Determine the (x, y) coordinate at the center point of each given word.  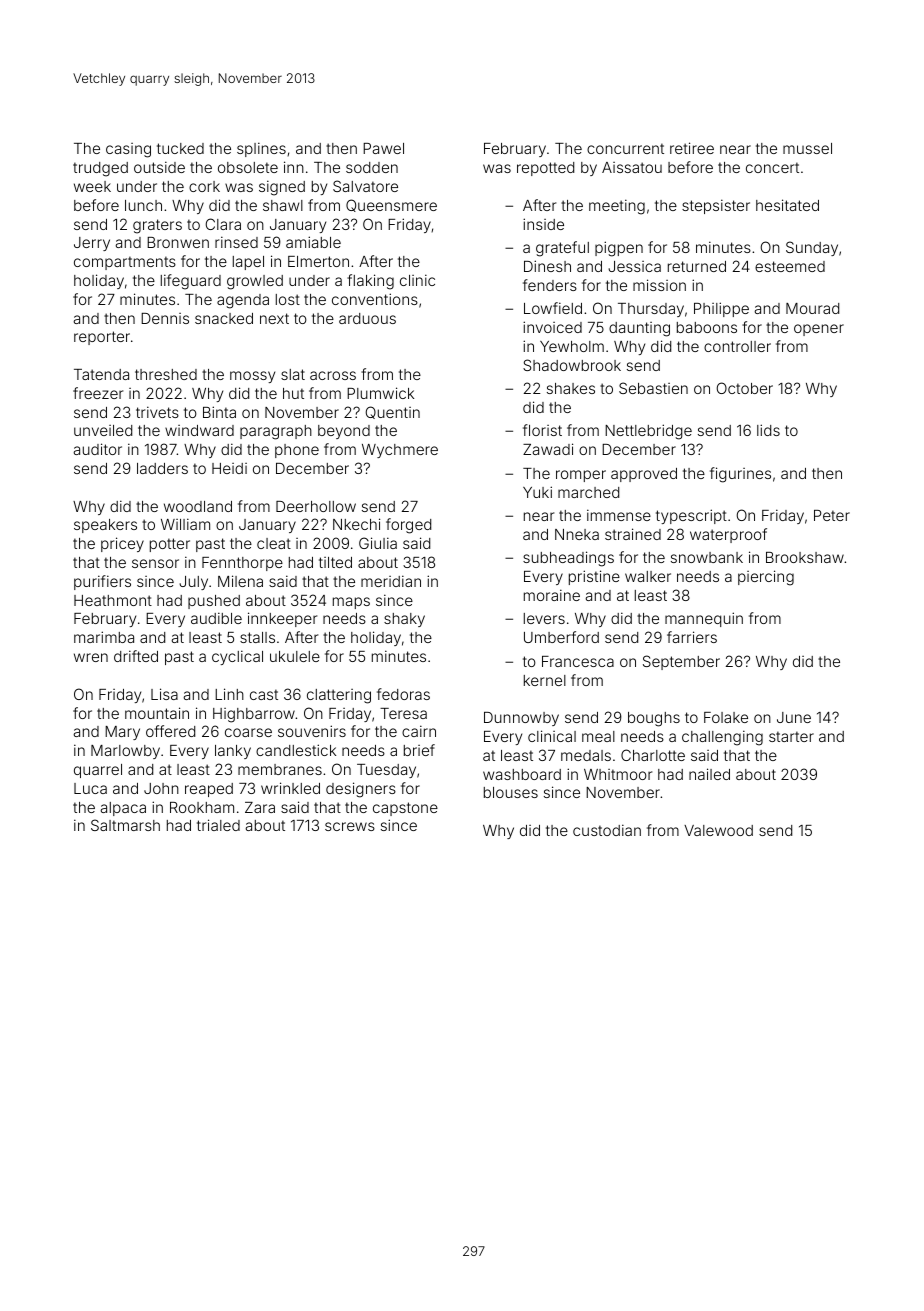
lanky (233, 752)
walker (648, 576)
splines (261, 149)
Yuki (537, 492)
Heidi (229, 468)
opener (819, 330)
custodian (607, 830)
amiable (313, 242)
